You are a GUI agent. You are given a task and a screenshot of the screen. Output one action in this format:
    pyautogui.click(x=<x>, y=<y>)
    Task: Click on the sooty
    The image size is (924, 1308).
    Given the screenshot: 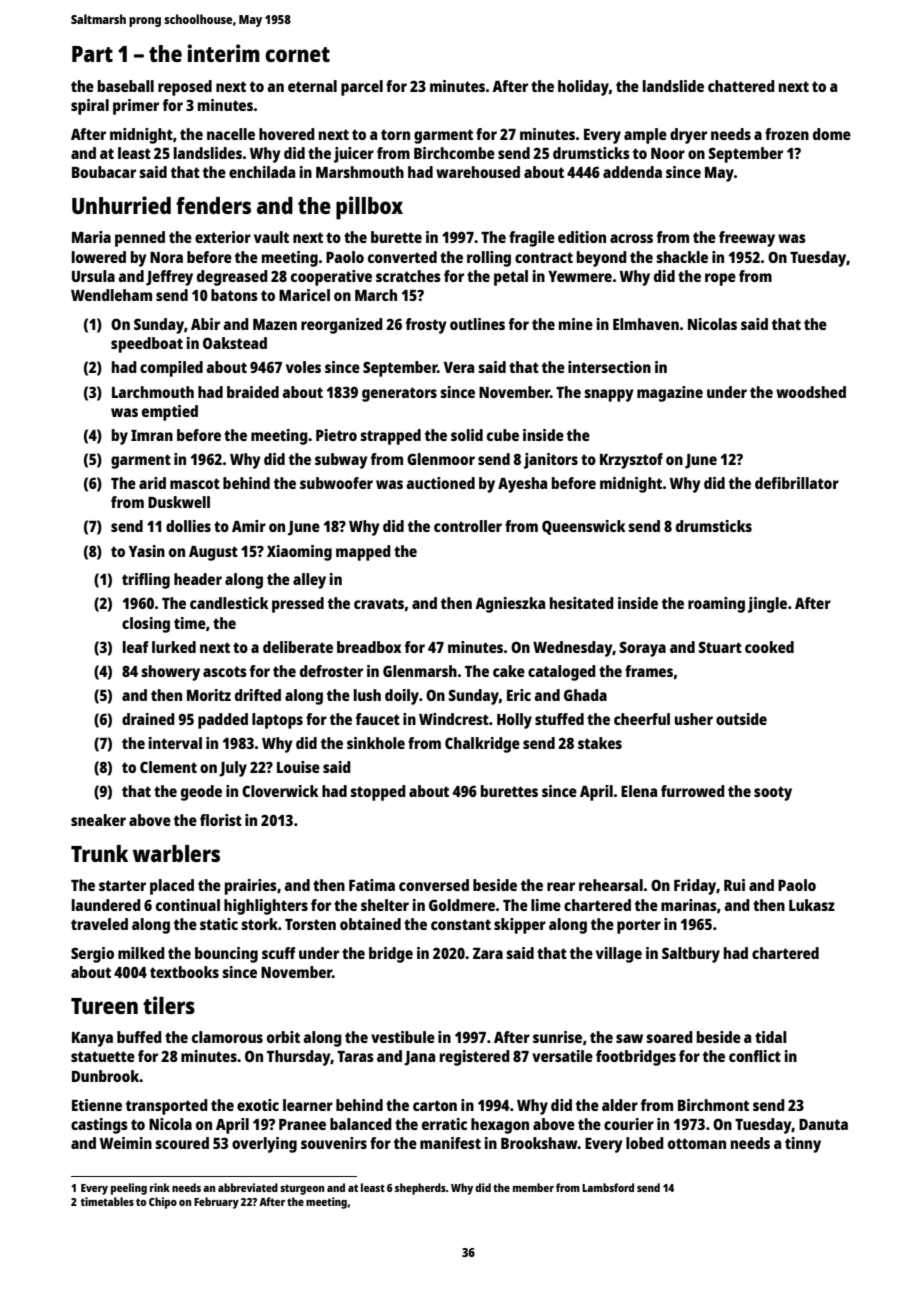 What is the action you would take?
    pyautogui.click(x=773, y=793)
